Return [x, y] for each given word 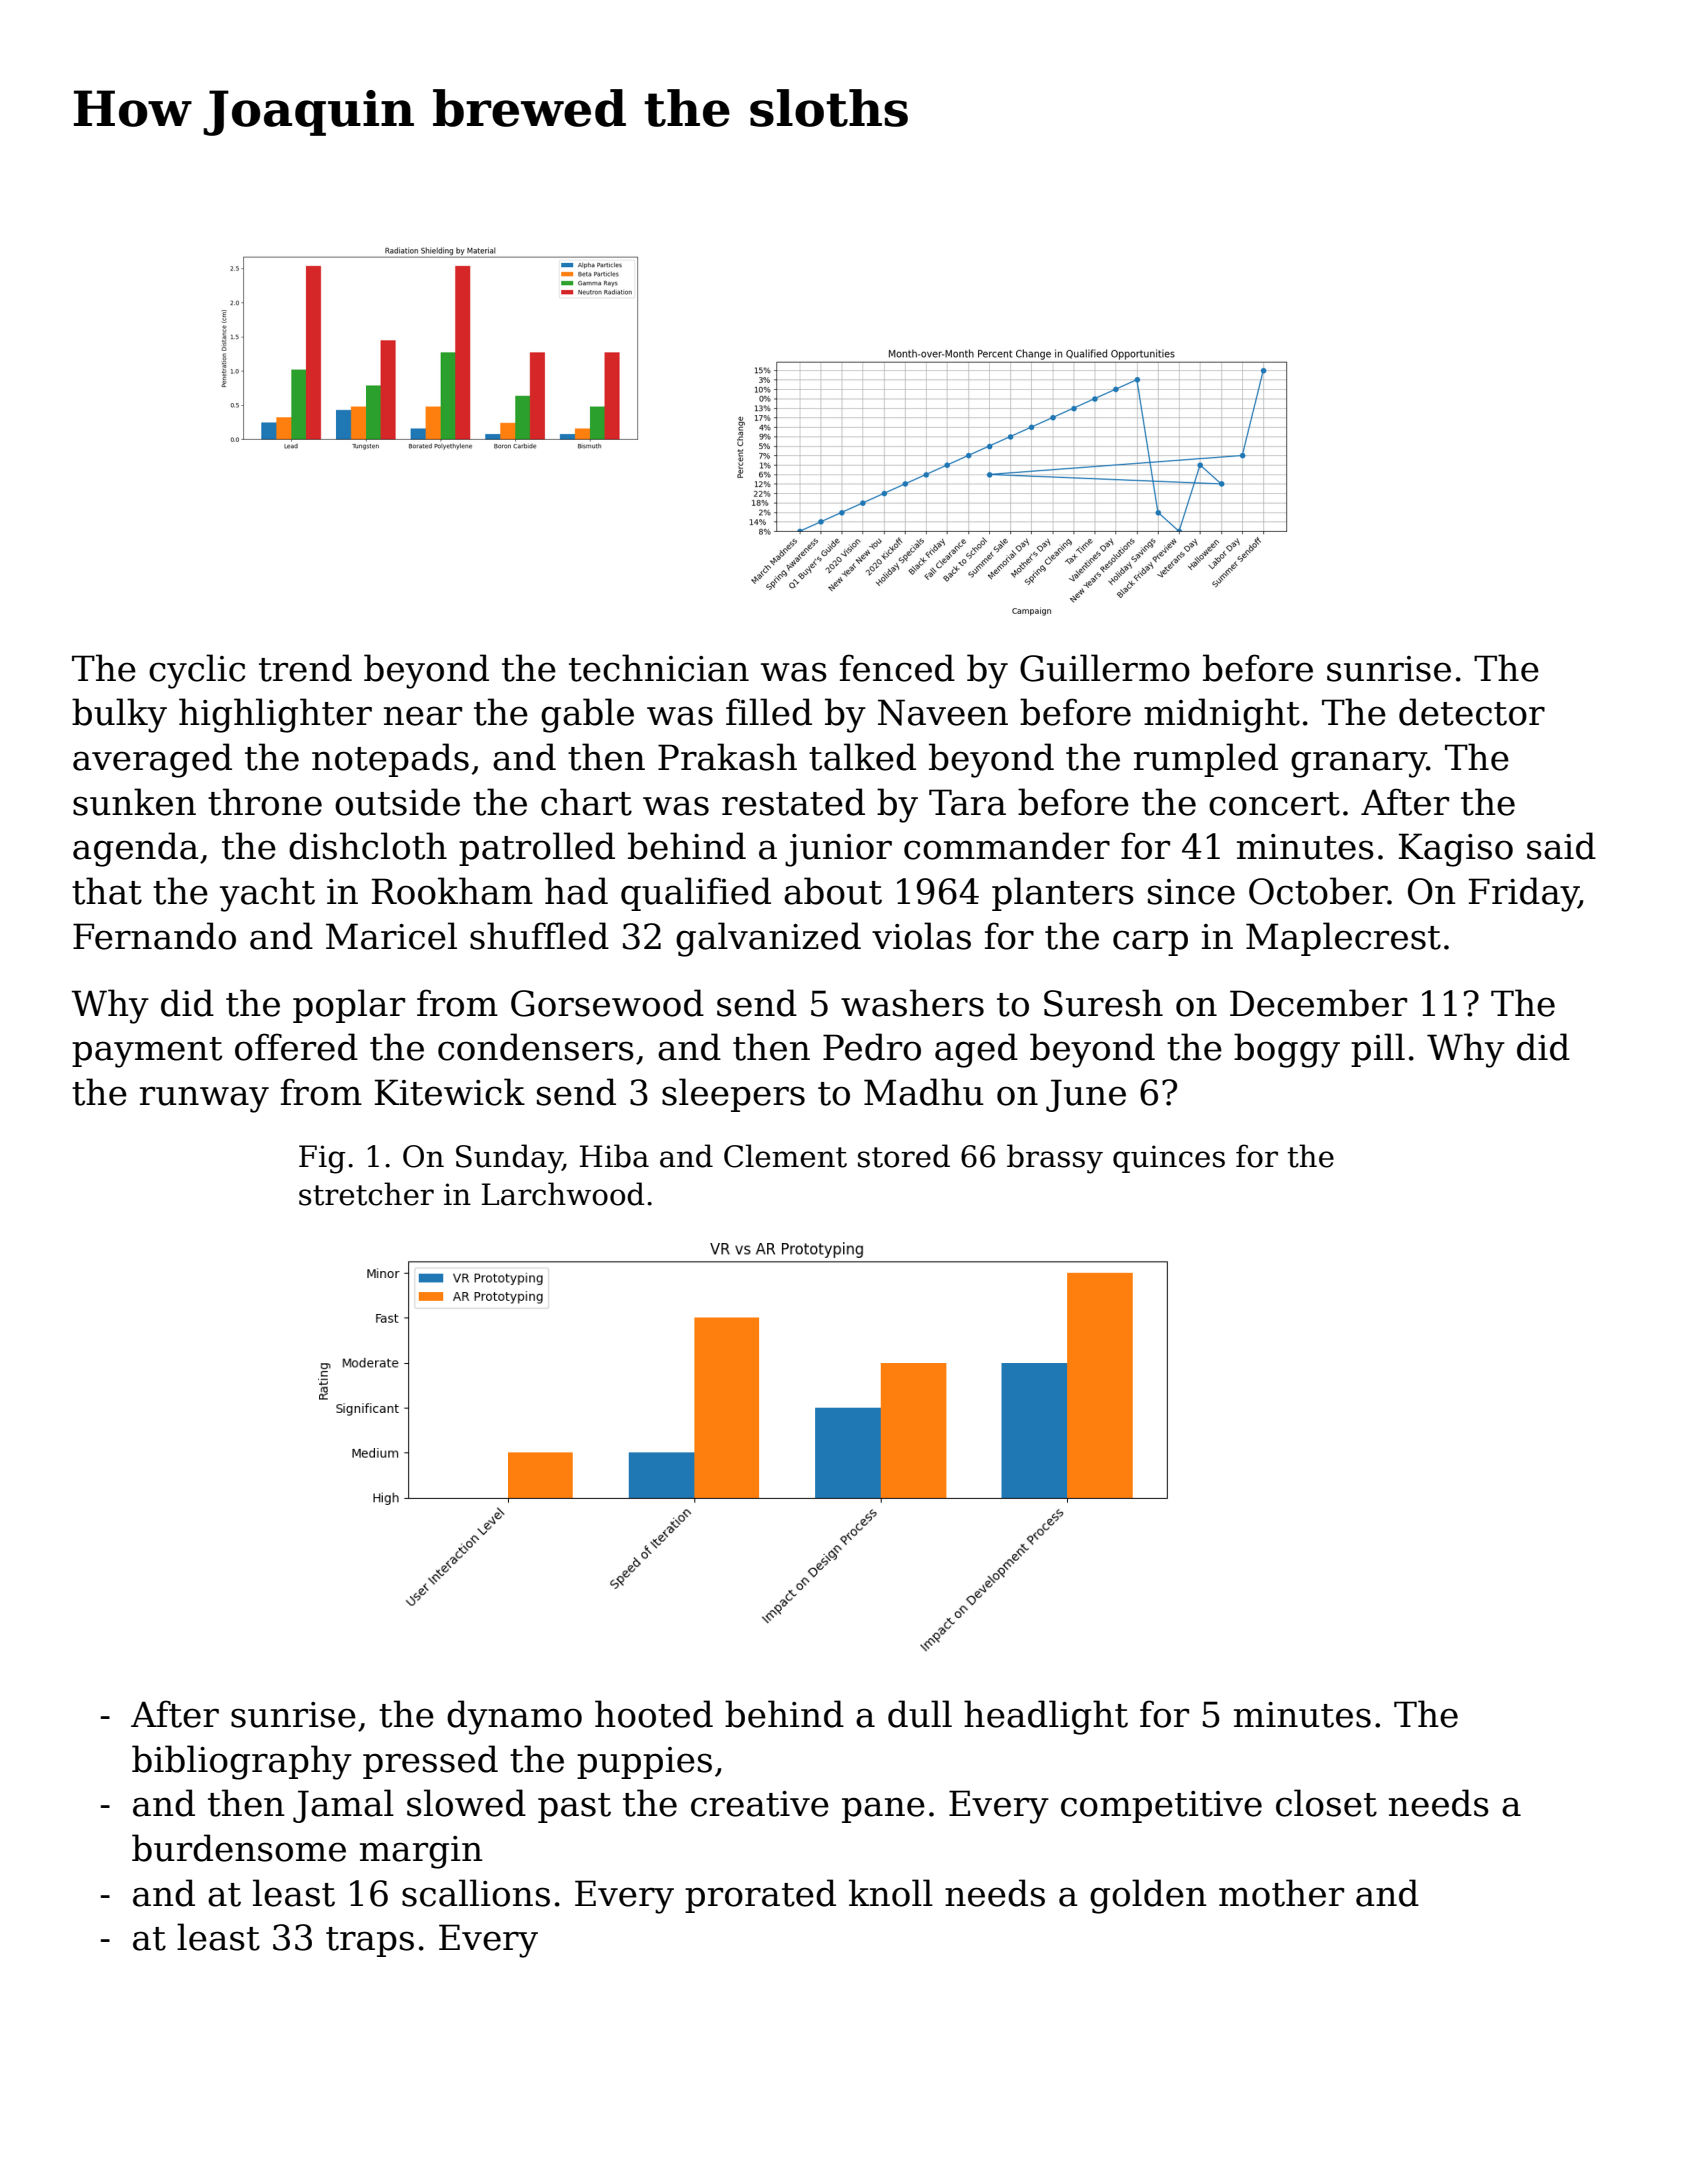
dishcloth [368, 846]
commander [1007, 846]
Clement [785, 1156]
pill [1378, 1050]
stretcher [366, 1194]
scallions [476, 1893]
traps [370, 1942]
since [1191, 892]
